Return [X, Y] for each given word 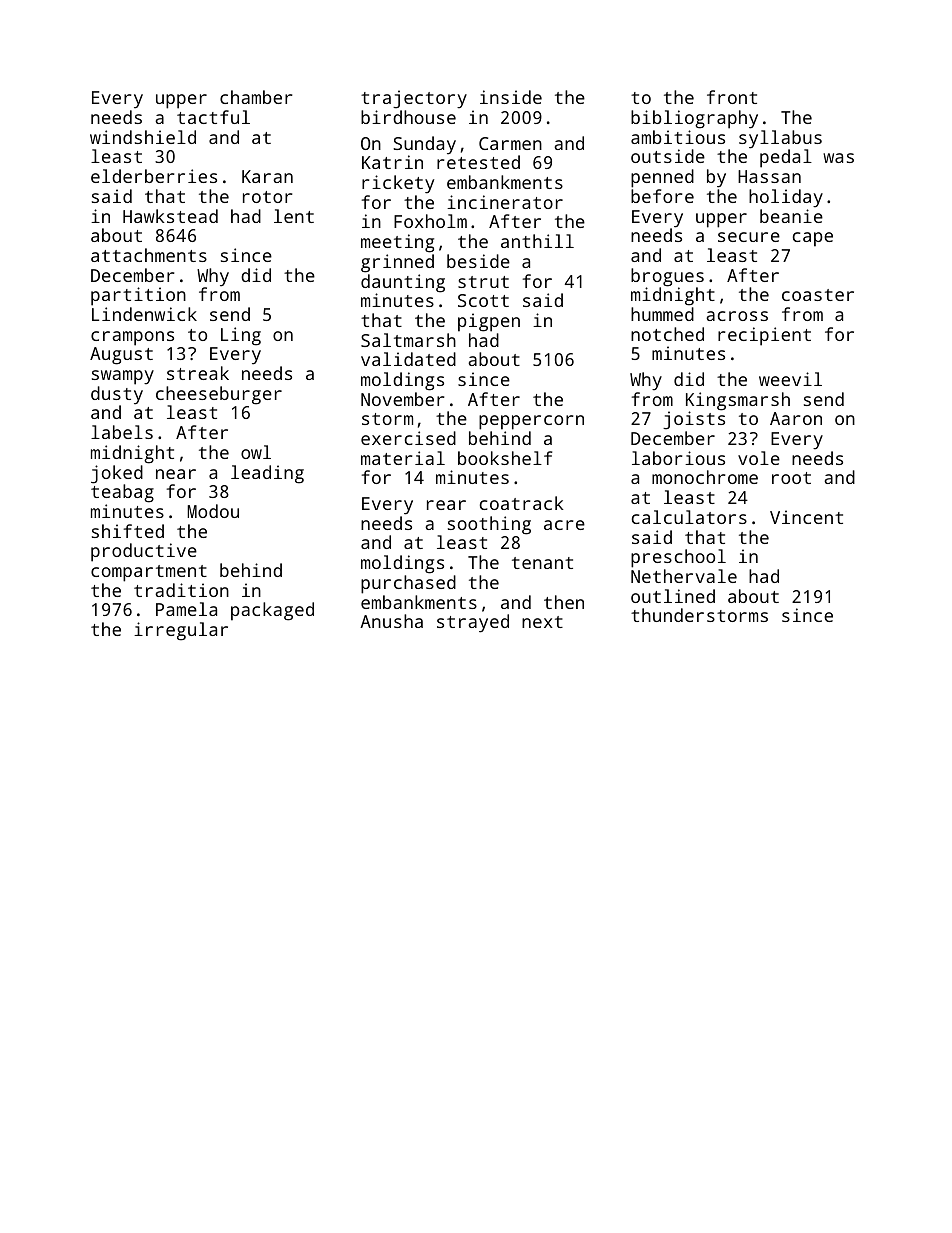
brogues [667, 277]
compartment [149, 573]
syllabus [780, 139]
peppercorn [531, 422]
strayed [473, 623]
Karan [267, 176]
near [176, 474]
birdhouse [408, 117]
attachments [149, 255]
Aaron [796, 418]
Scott [483, 300]
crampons [132, 338]
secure [749, 237]
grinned [397, 263]
